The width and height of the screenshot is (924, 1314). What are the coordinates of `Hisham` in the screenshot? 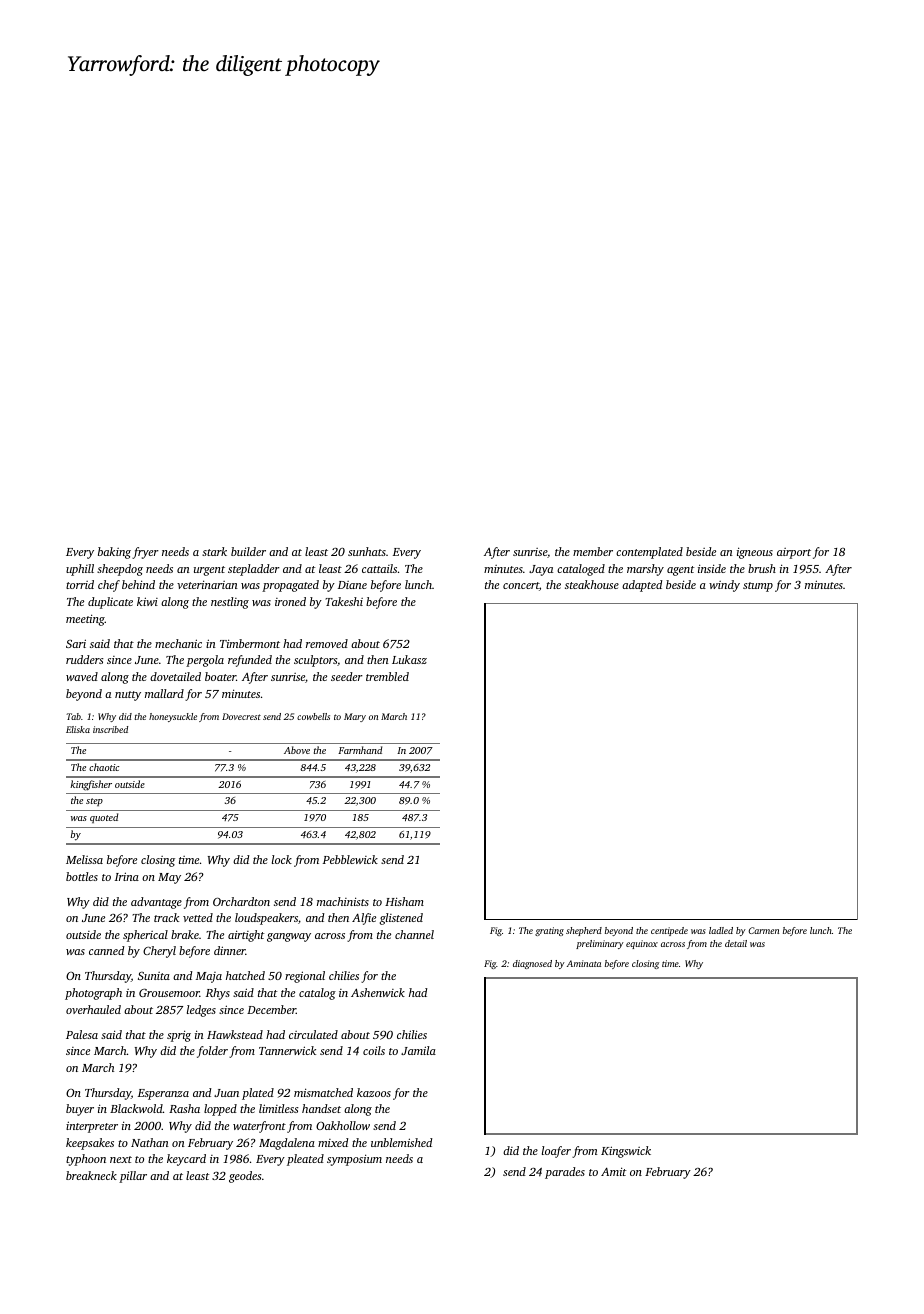 It's located at (404, 901).
